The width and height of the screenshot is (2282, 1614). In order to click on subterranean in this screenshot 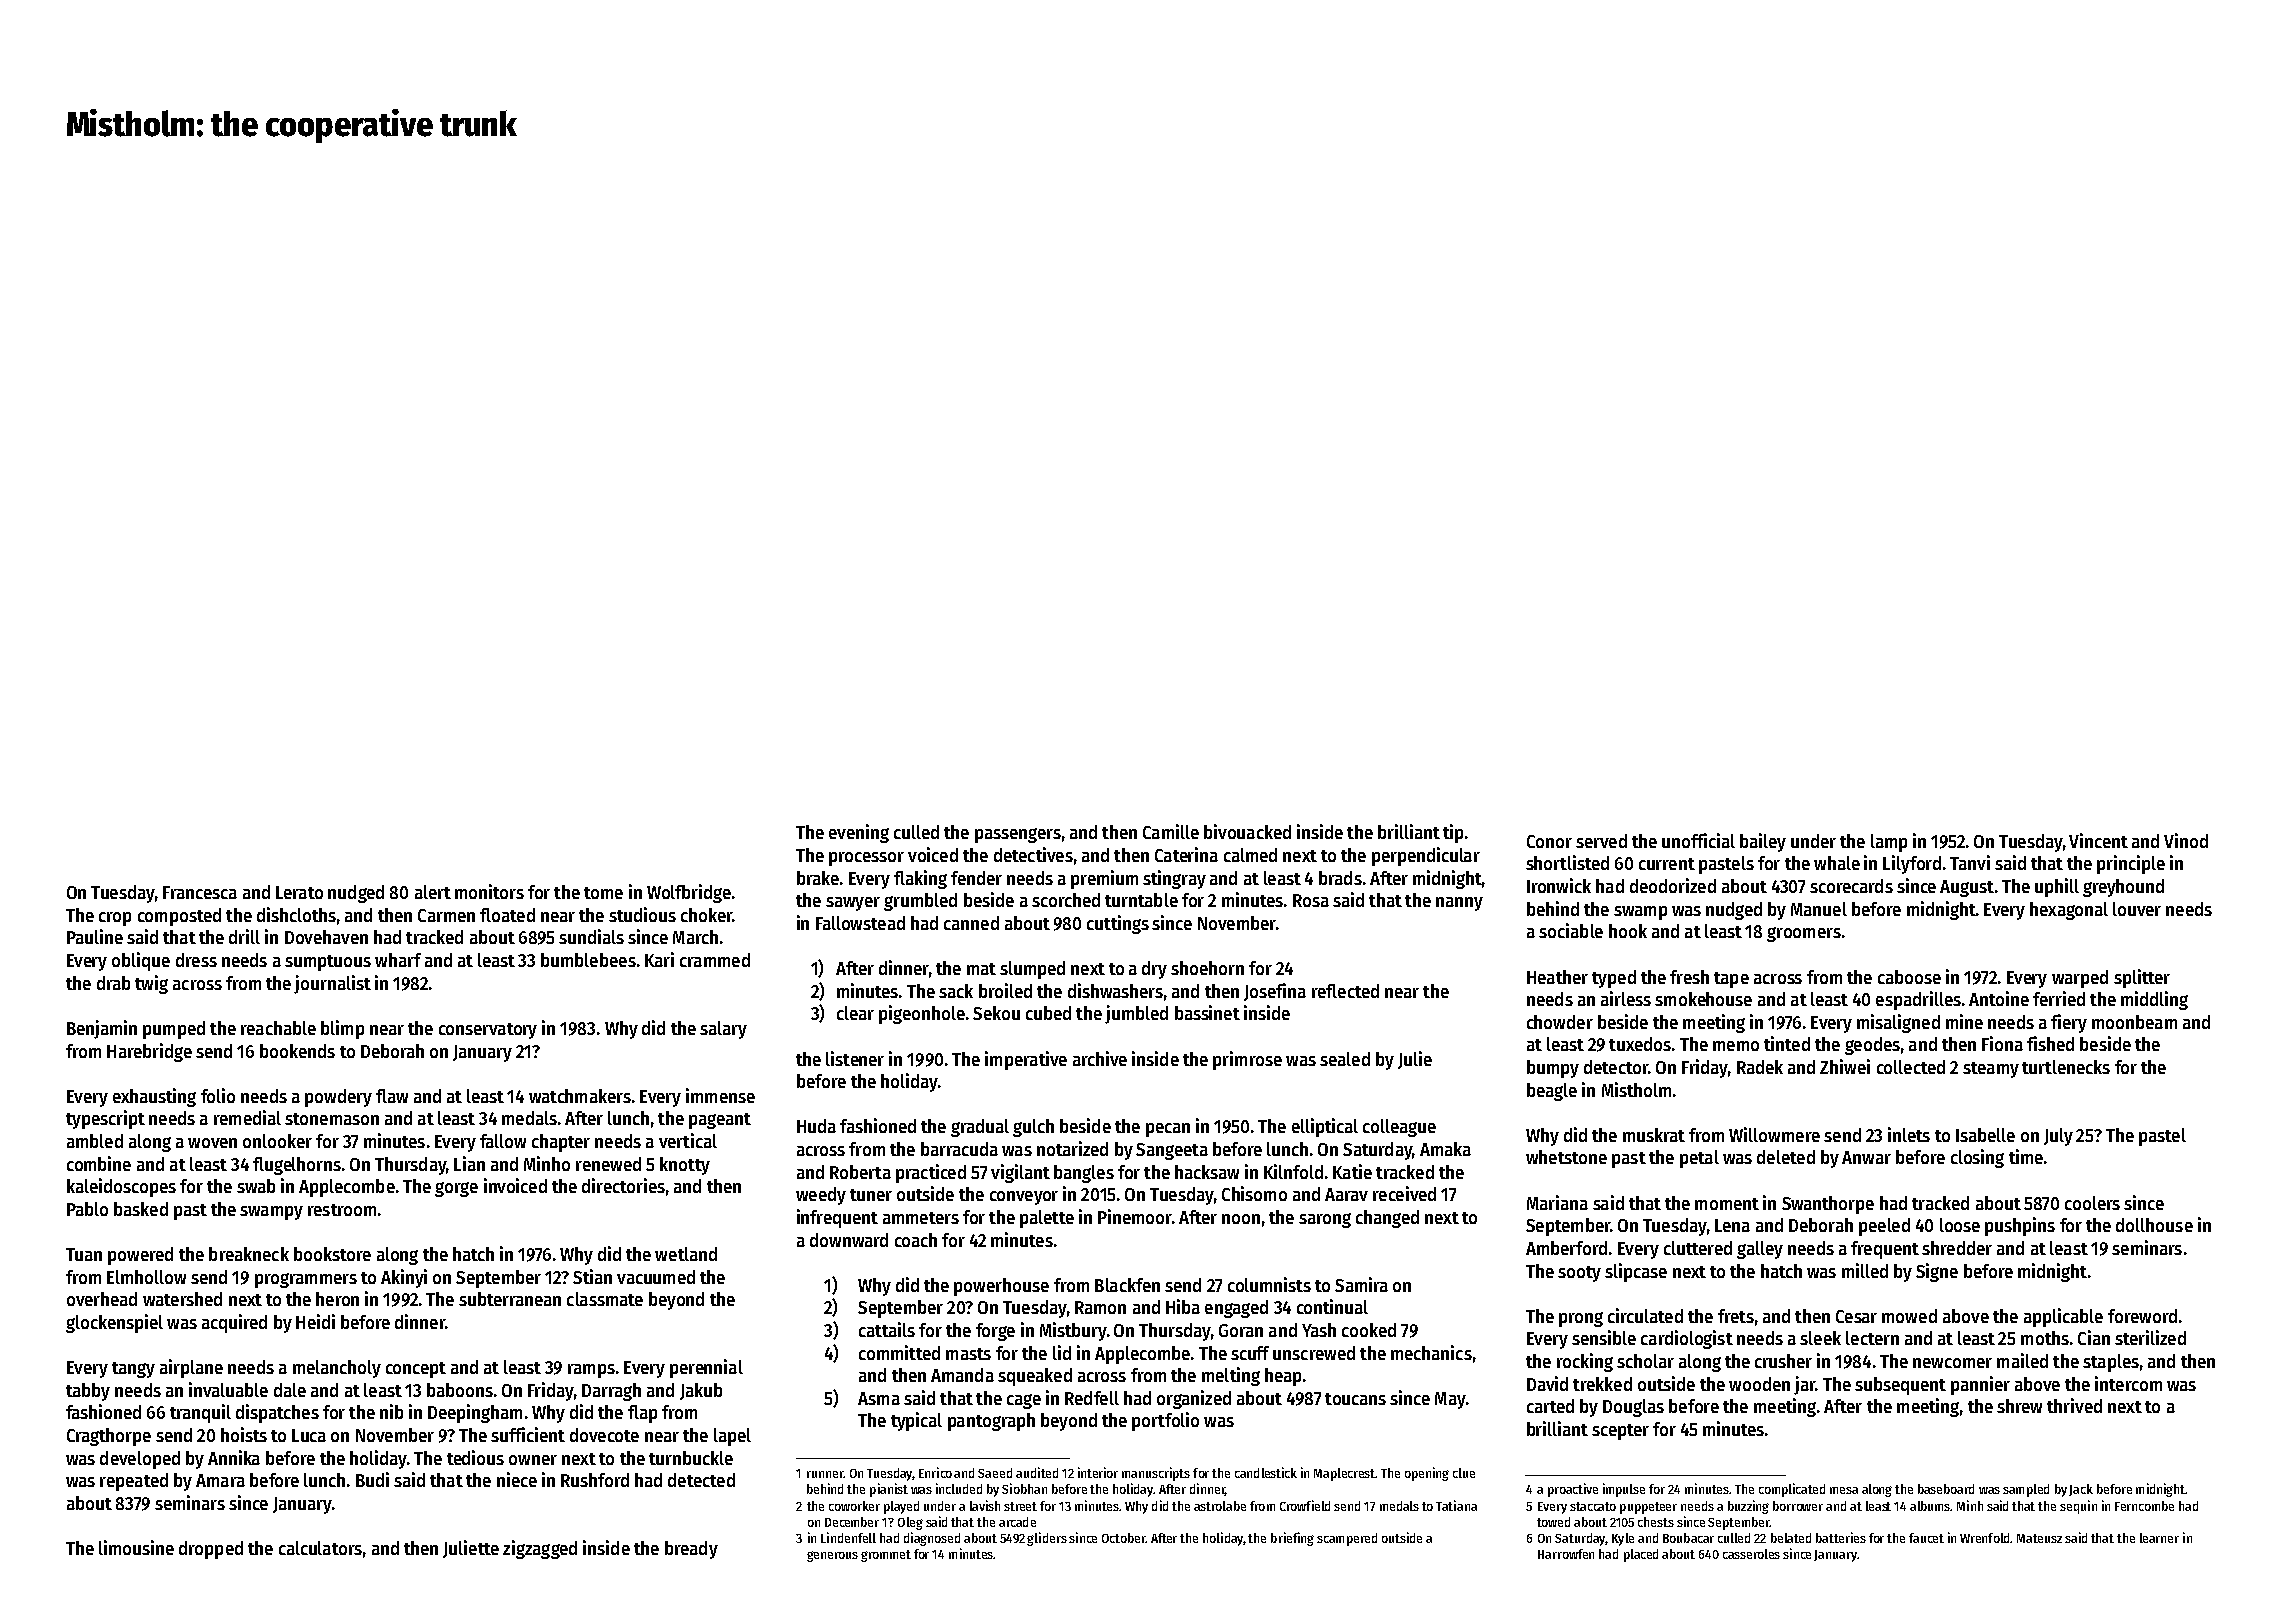, I will do `click(510, 1299)`.
